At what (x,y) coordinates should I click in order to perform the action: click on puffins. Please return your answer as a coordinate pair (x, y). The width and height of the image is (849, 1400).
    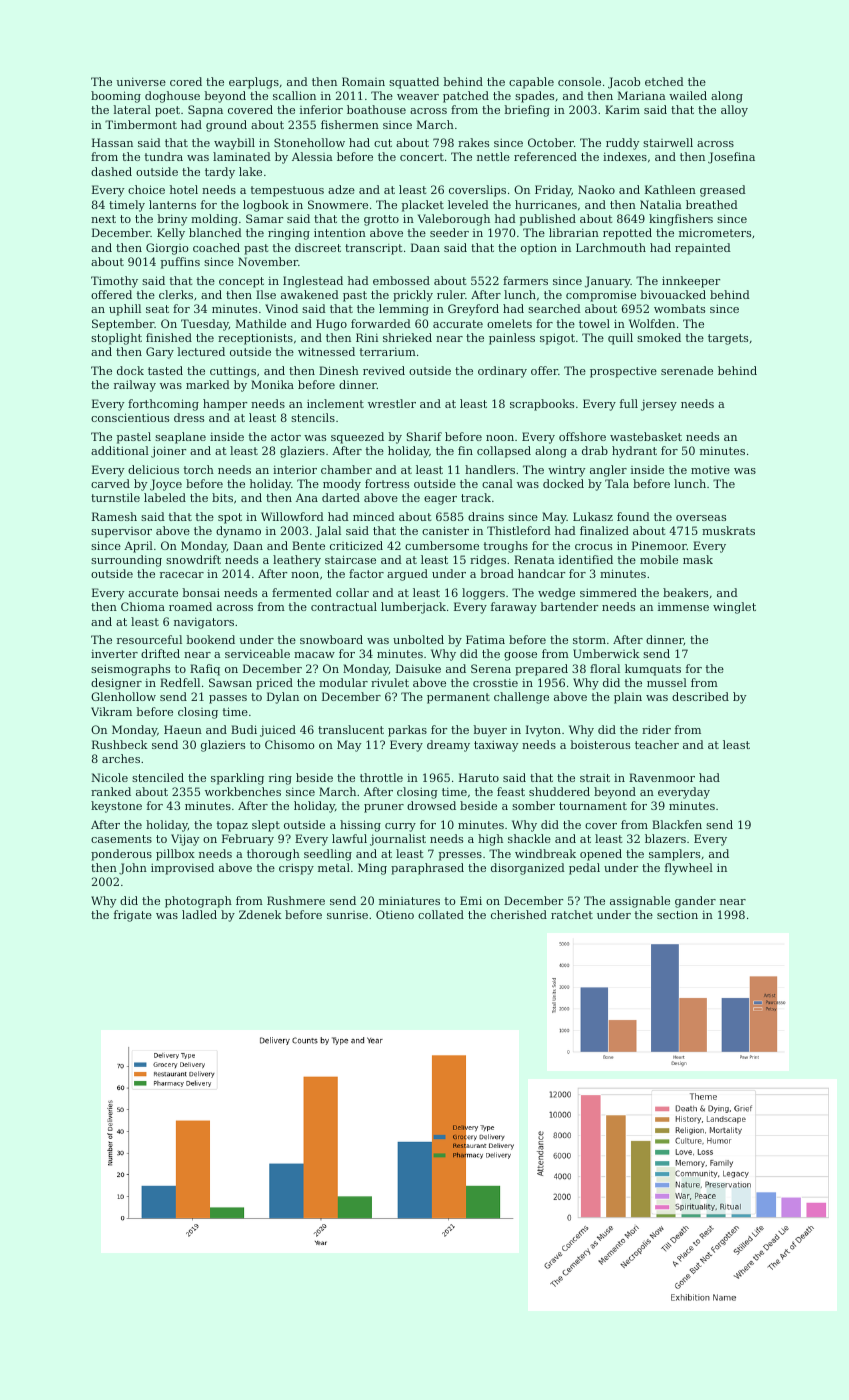
    Looking at the image, I should click on (180, 263).
